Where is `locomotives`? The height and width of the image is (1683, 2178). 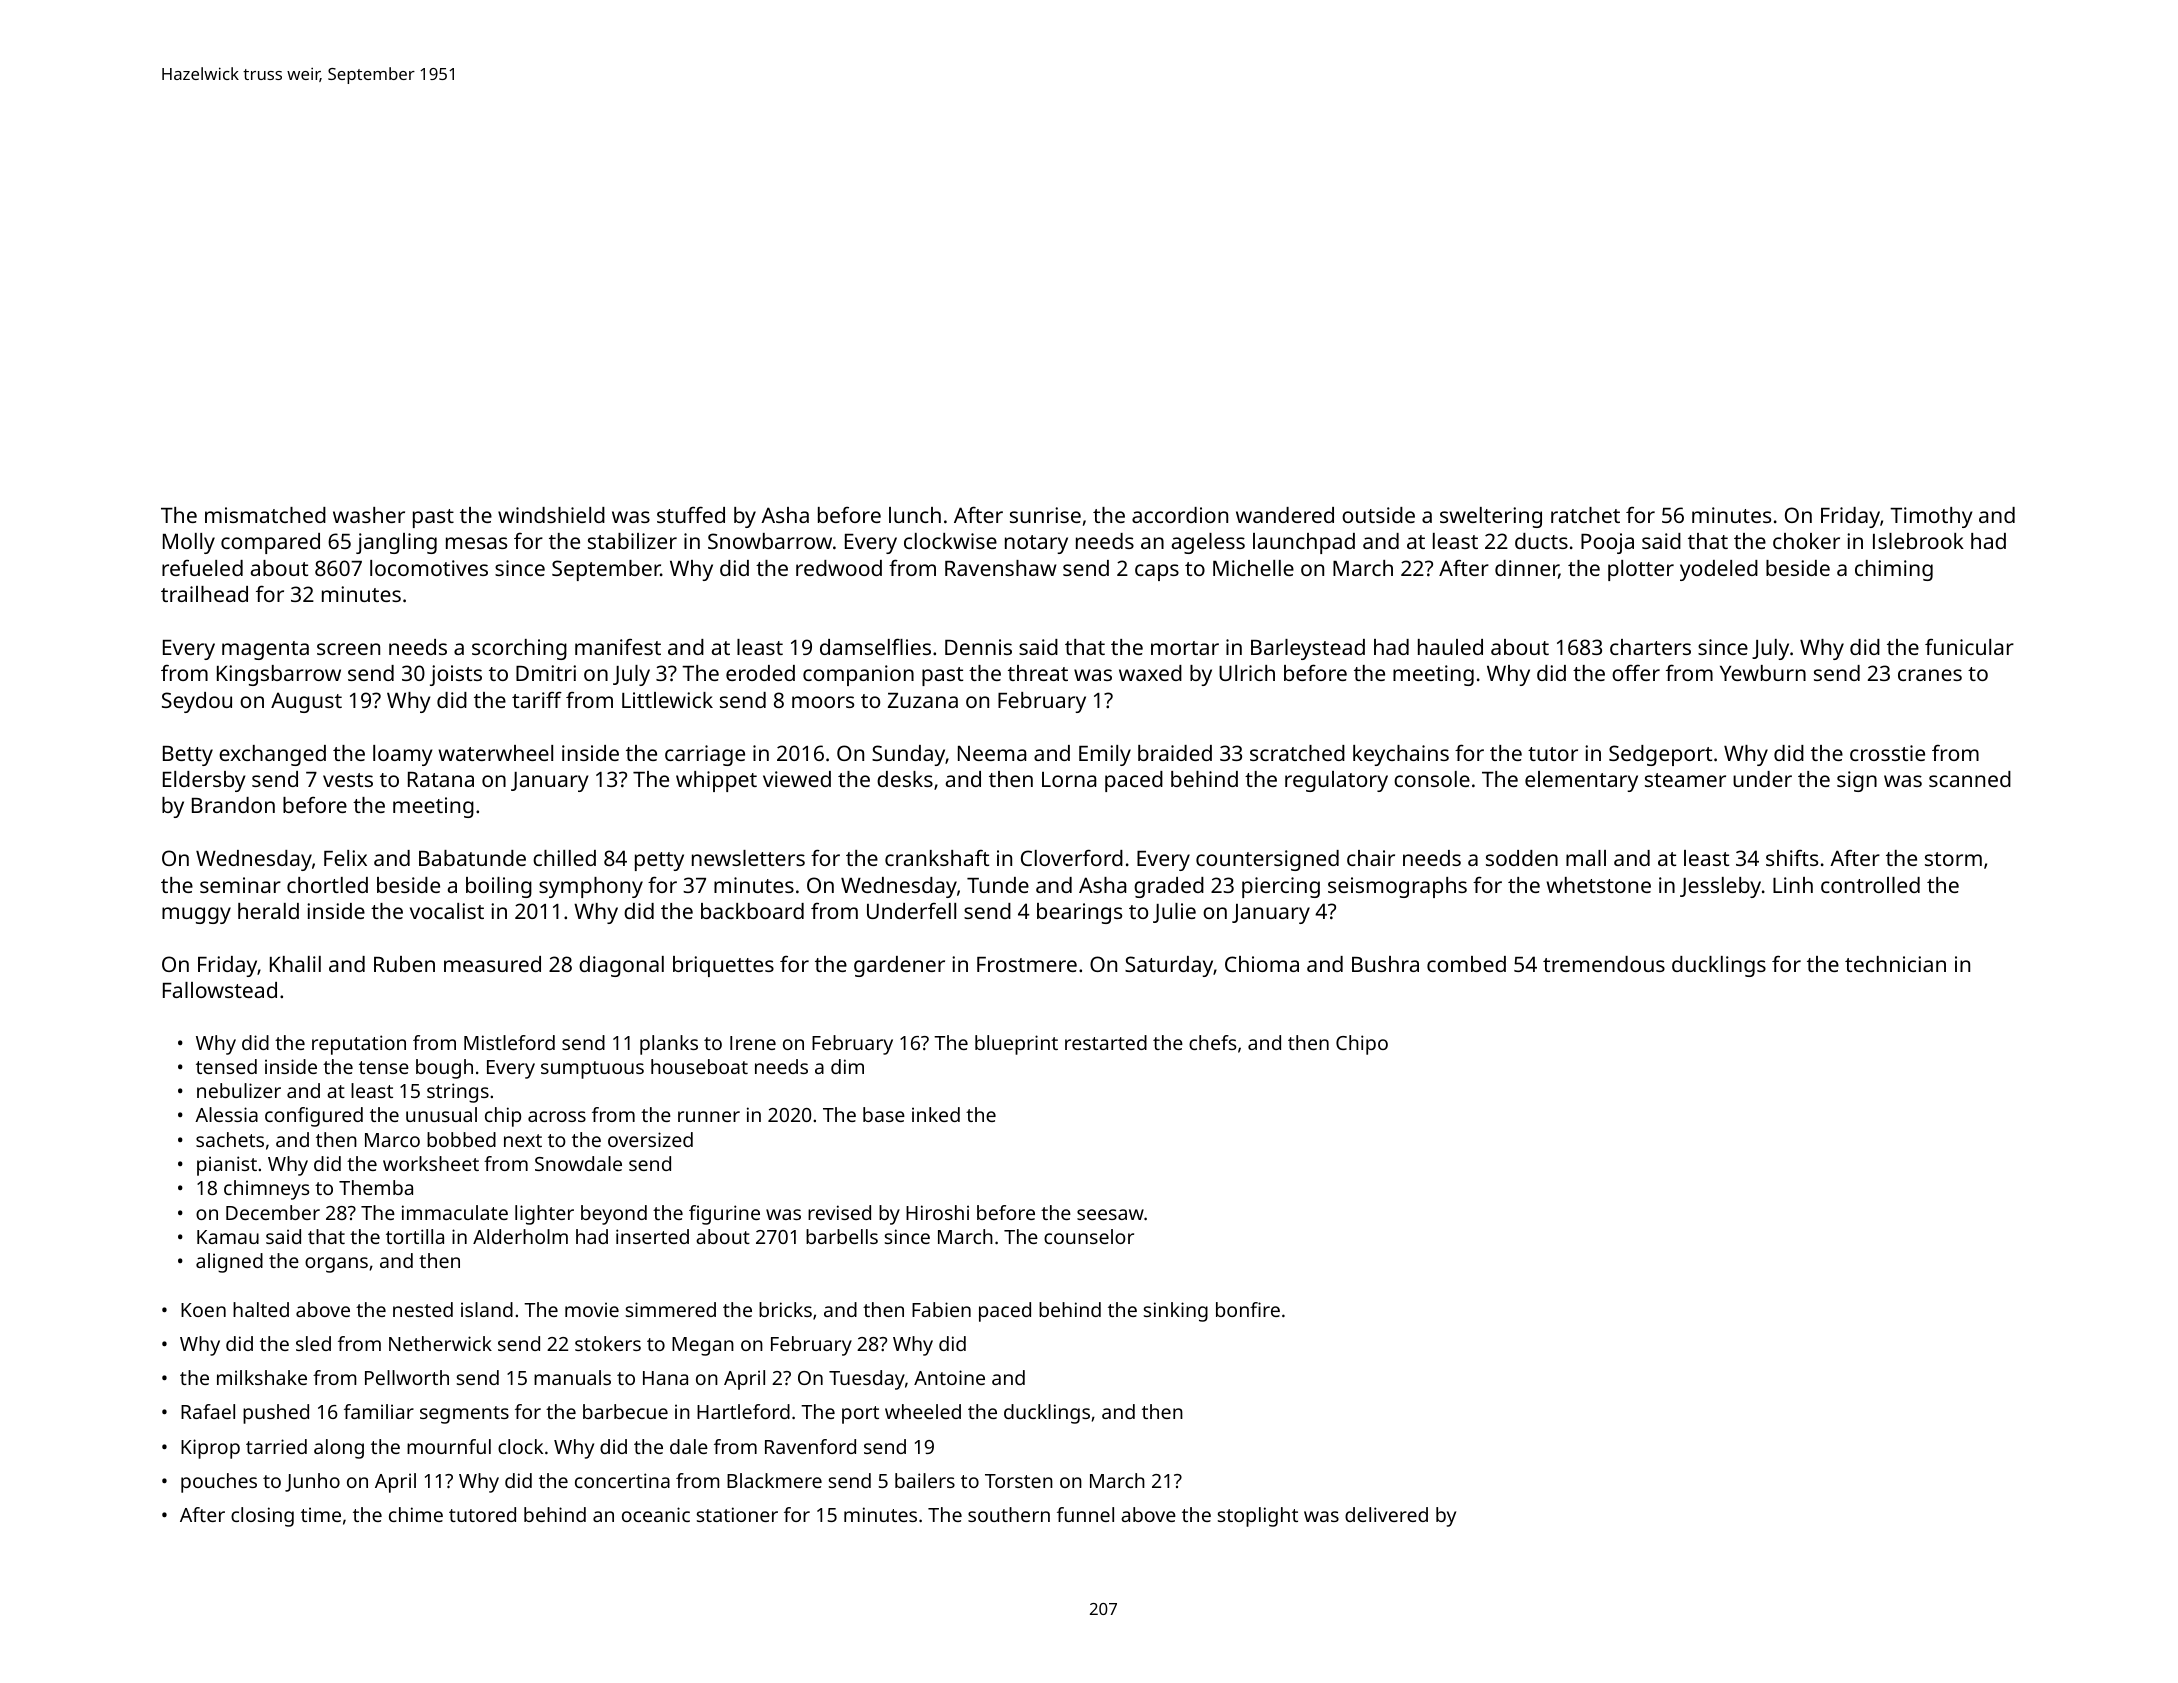 locomotives is located at coordinates (429, 568).
